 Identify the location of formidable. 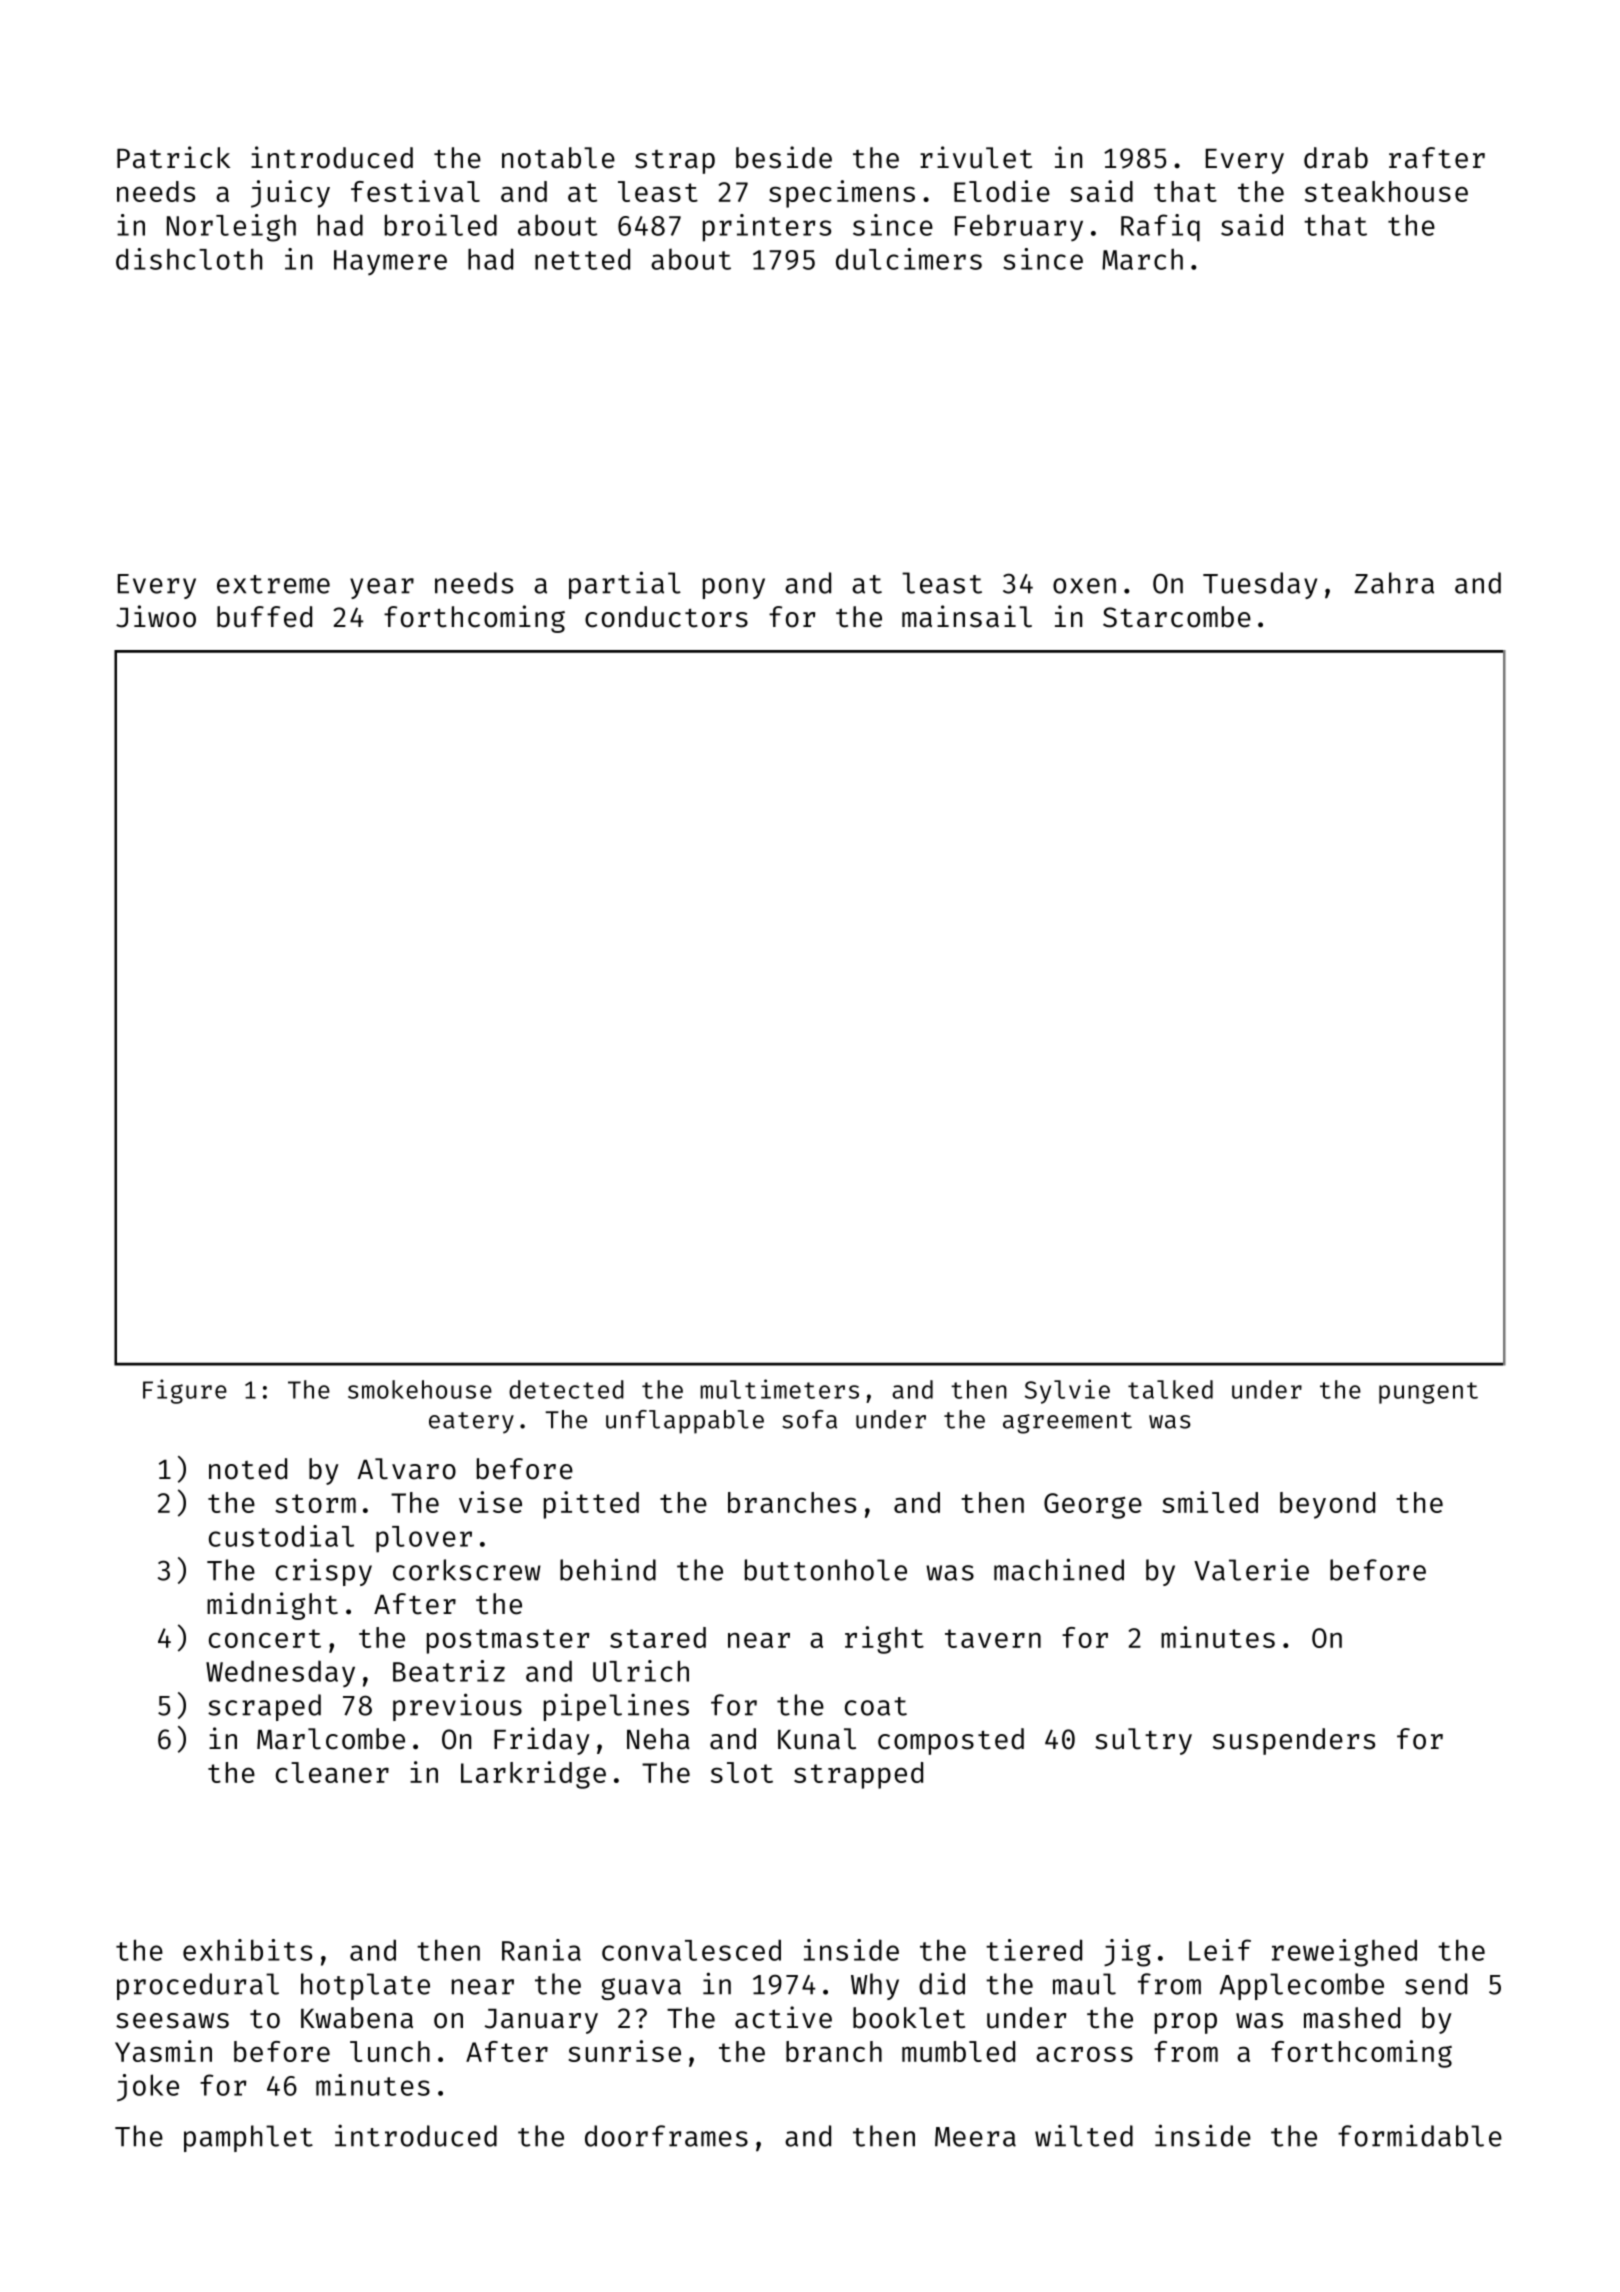
(1420, 2135).
